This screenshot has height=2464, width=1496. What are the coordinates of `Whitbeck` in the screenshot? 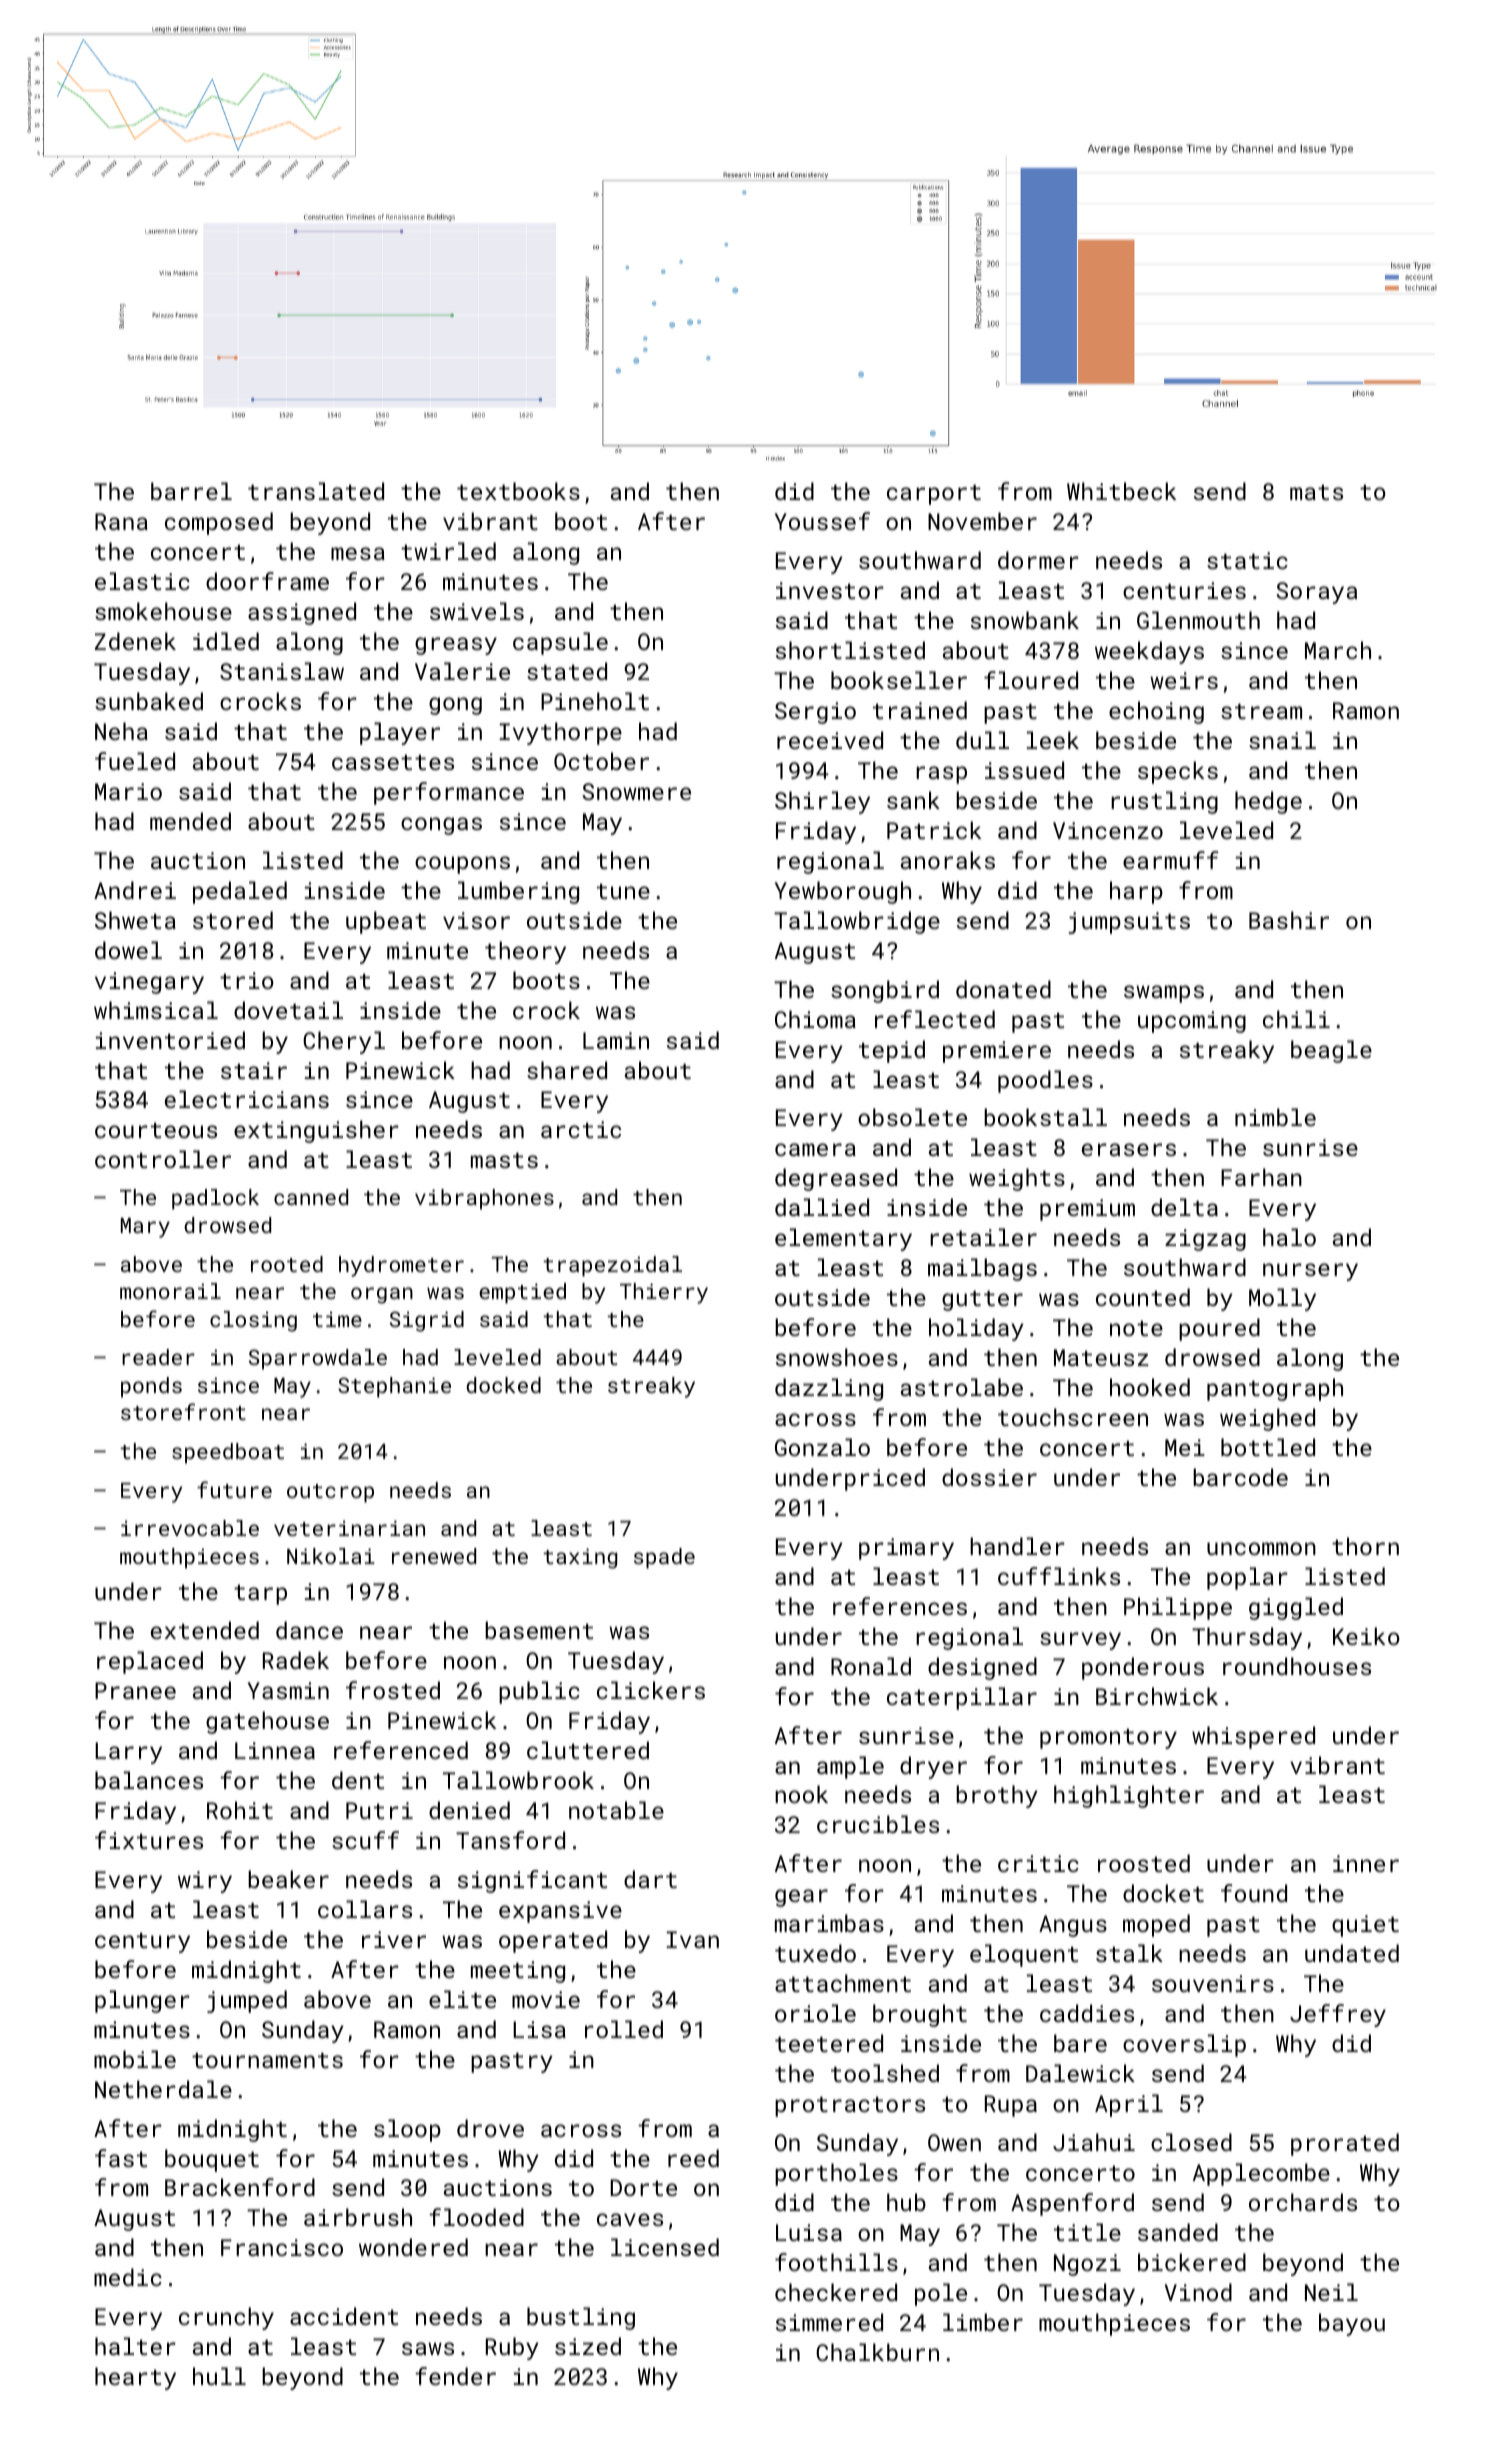 It's located at (1121, 491).
